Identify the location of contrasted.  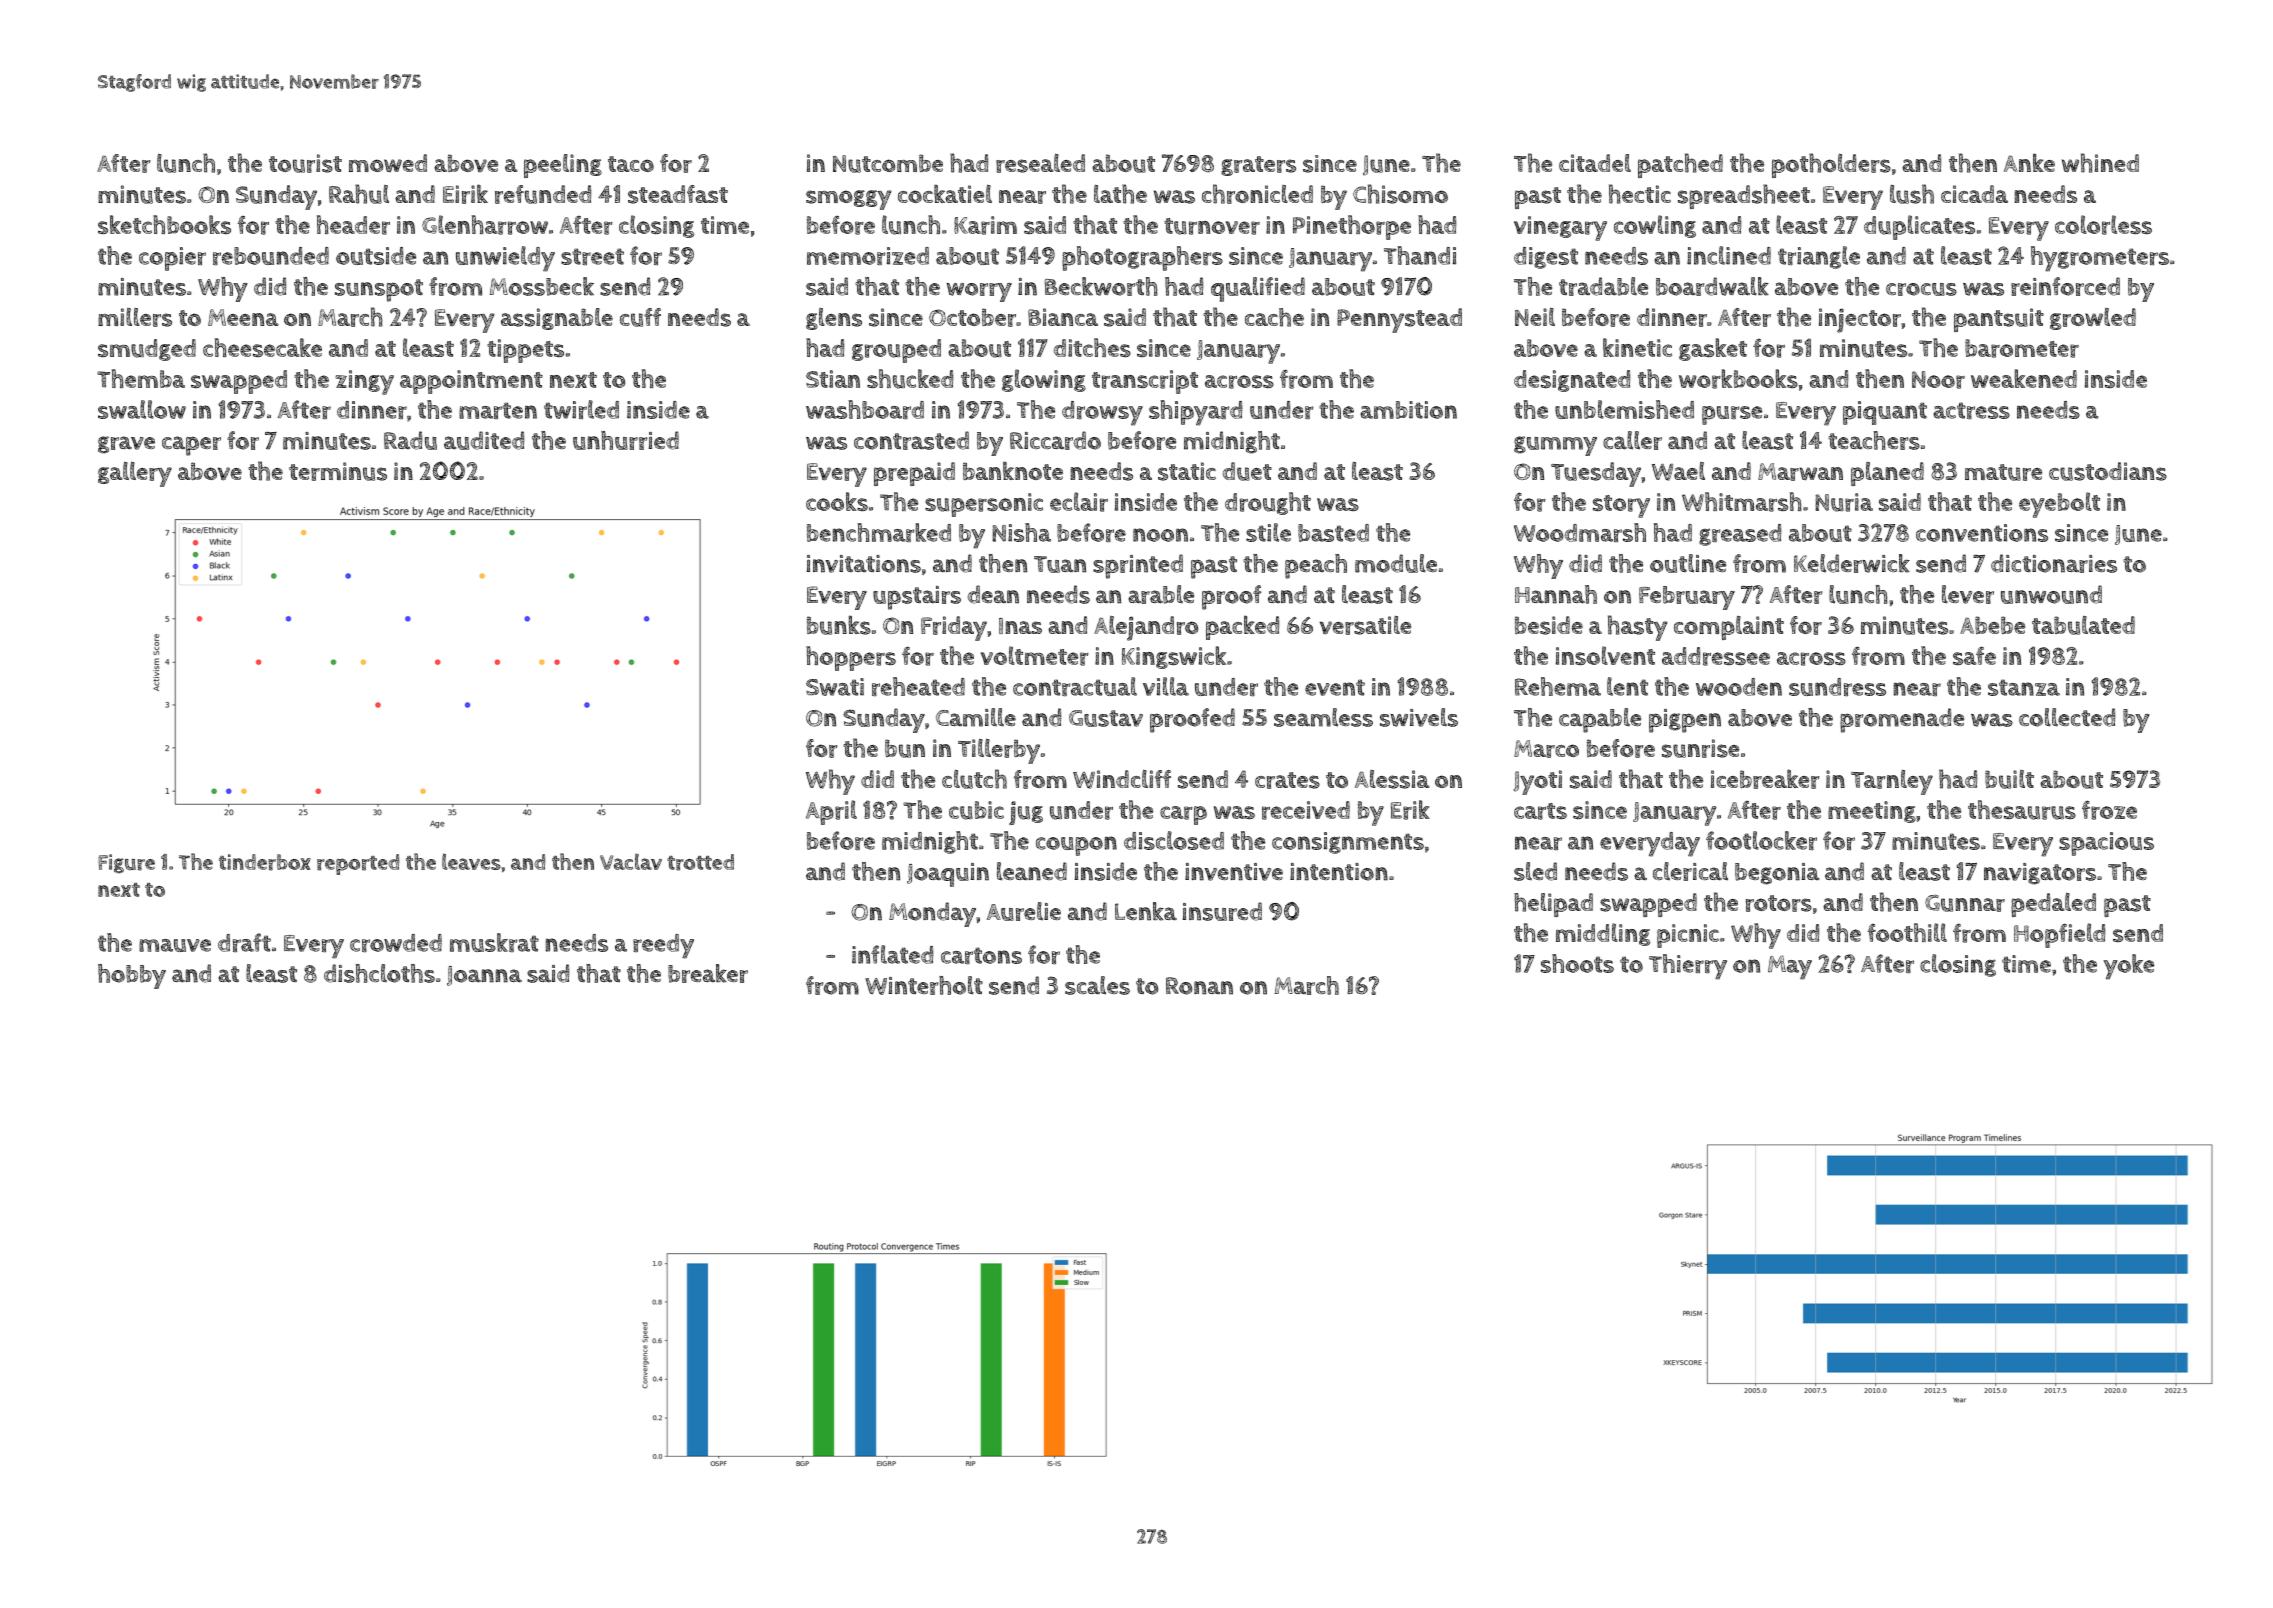
(911, 440).
